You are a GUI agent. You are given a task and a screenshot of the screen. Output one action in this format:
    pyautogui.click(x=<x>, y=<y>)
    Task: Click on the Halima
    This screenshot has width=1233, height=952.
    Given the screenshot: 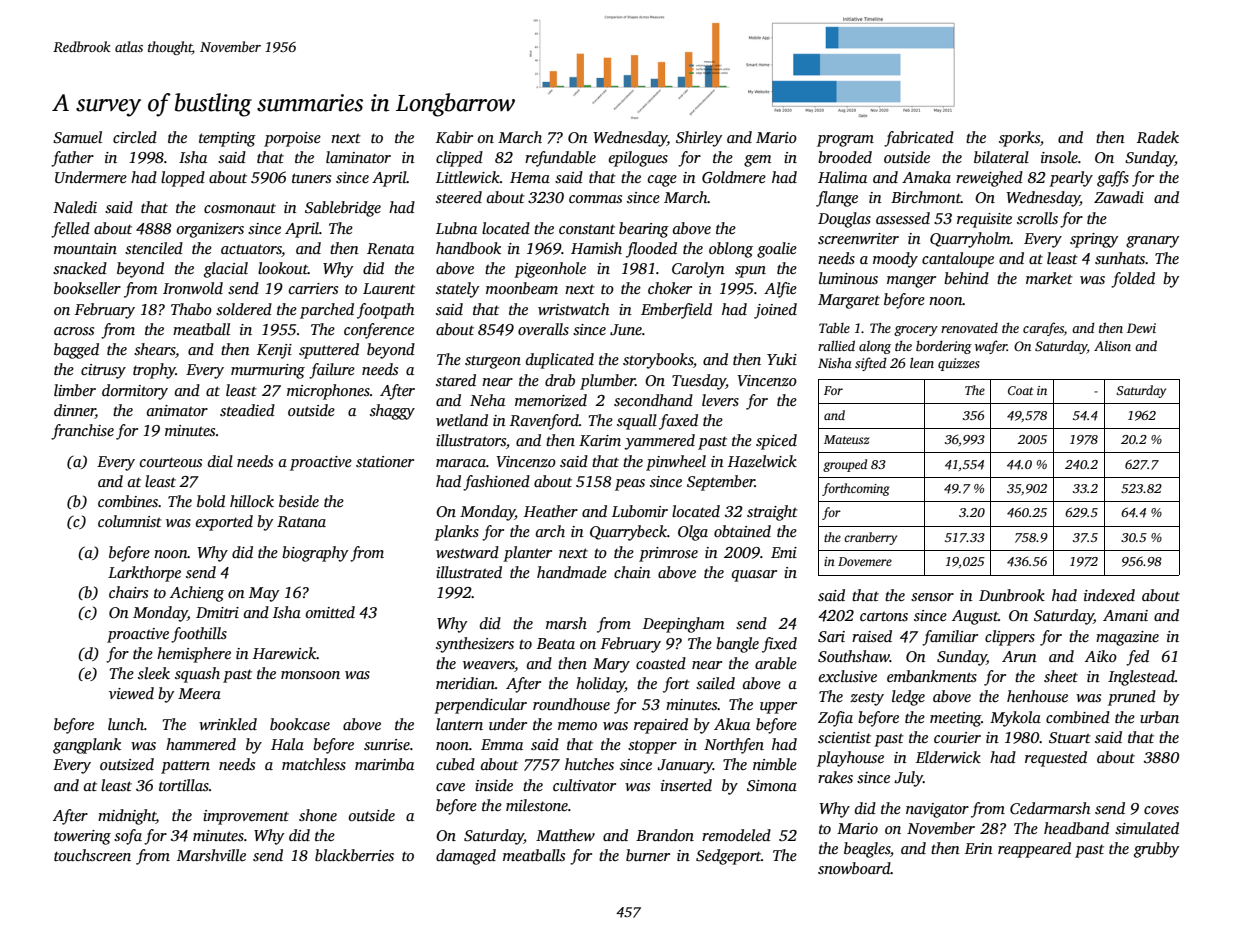 What is the action you would take?
    pyautogui.click(x=842, y=177)
